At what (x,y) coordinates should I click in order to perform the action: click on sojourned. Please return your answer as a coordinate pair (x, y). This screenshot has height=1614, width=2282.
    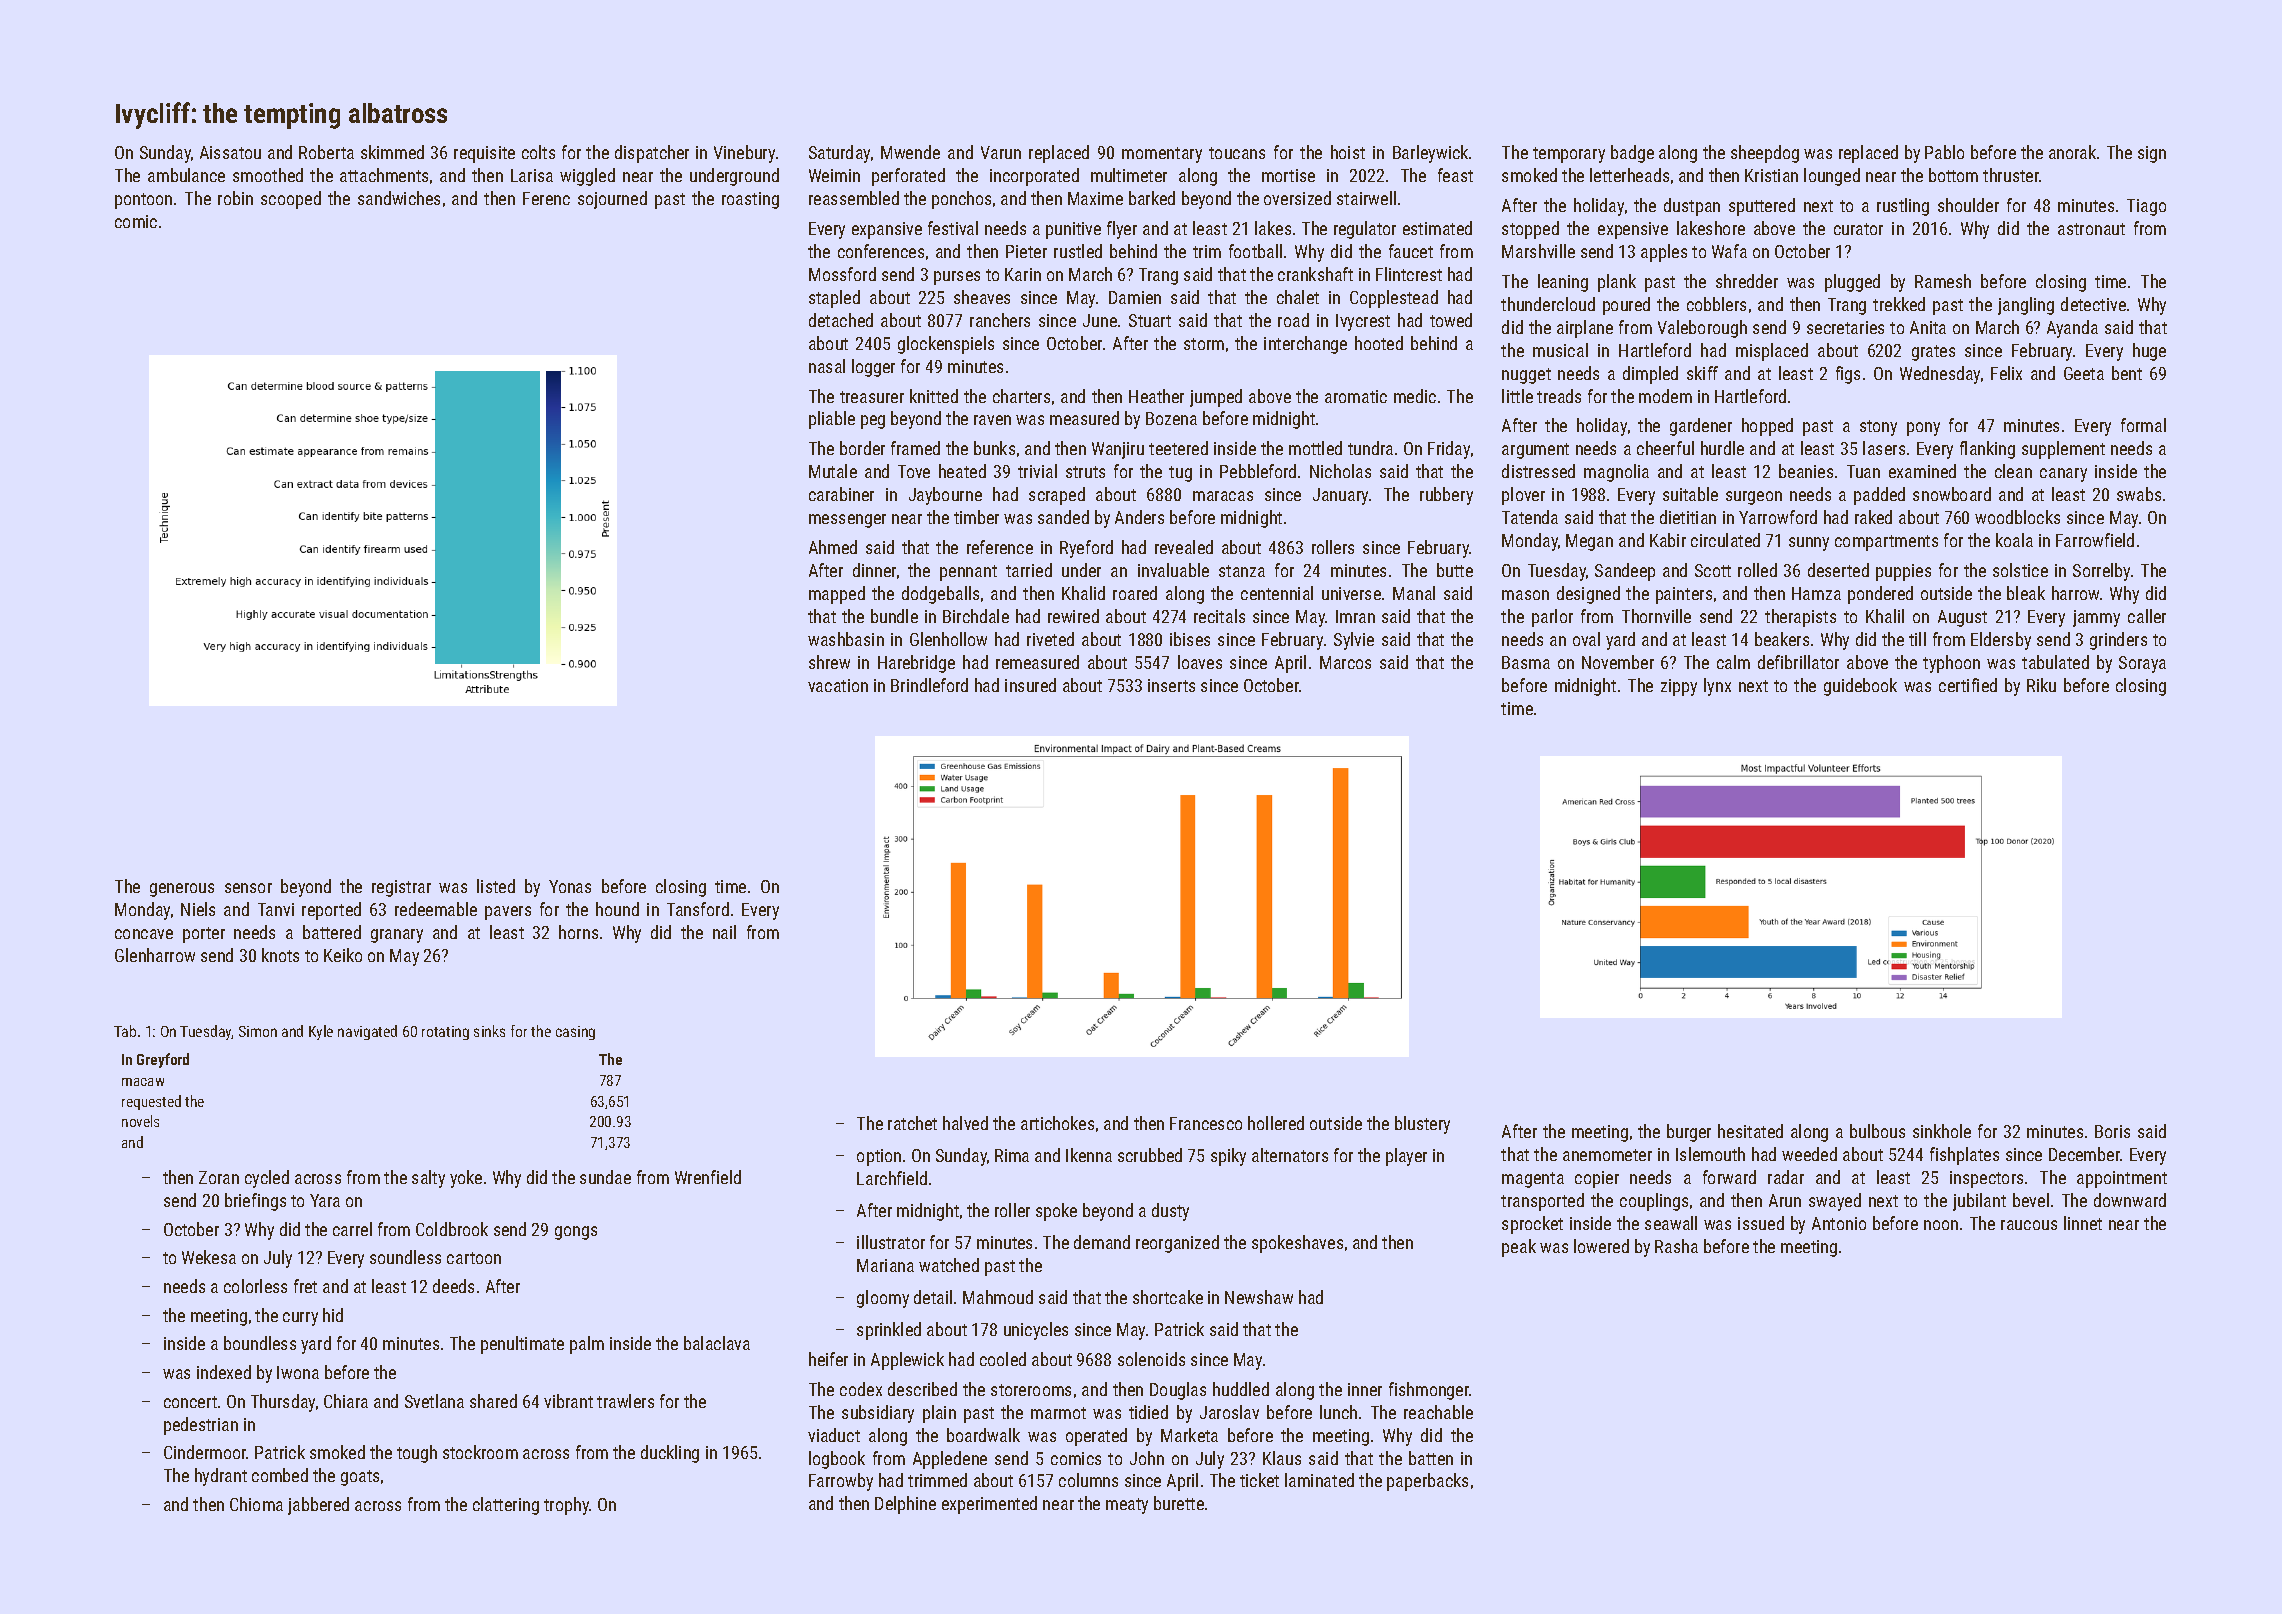
    Looking at the image, I should click on (612, 200).
